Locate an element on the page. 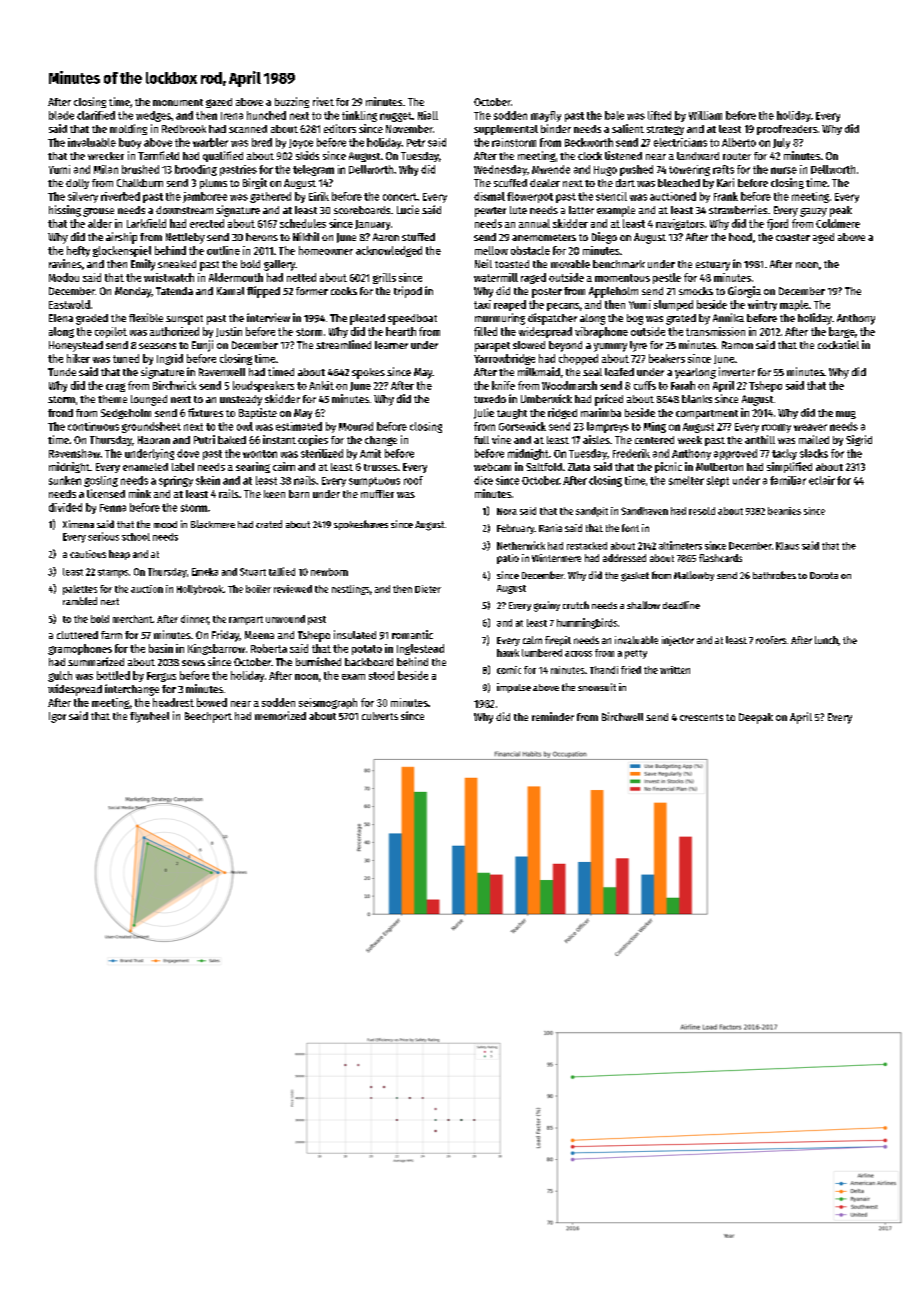  Beechport is located at coordinates (208, 717).
